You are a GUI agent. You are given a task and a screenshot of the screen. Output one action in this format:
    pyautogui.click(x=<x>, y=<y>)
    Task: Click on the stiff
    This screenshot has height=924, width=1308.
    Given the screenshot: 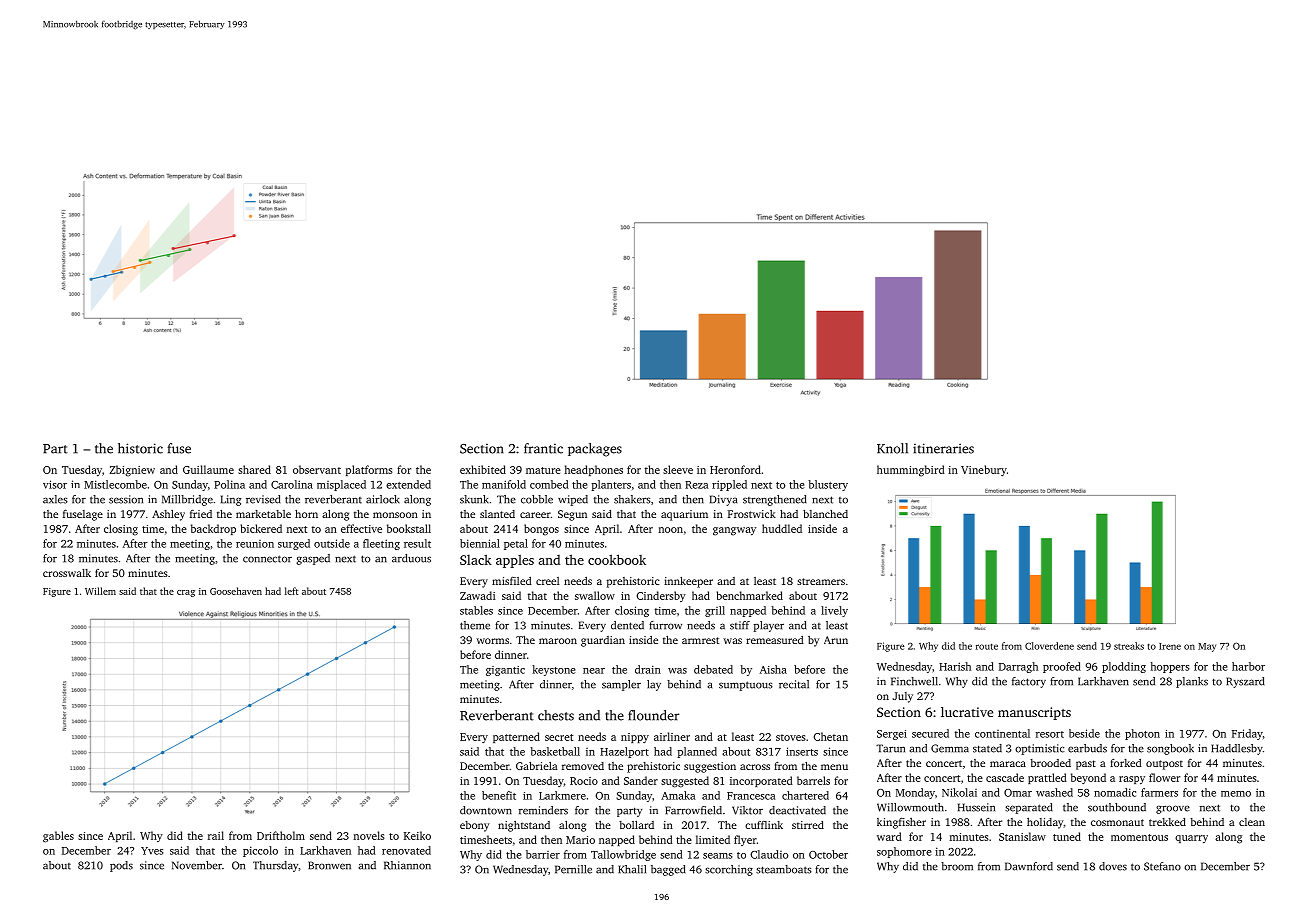 What is the action you would take?
    pyautogui.click(x=740, y=625)
